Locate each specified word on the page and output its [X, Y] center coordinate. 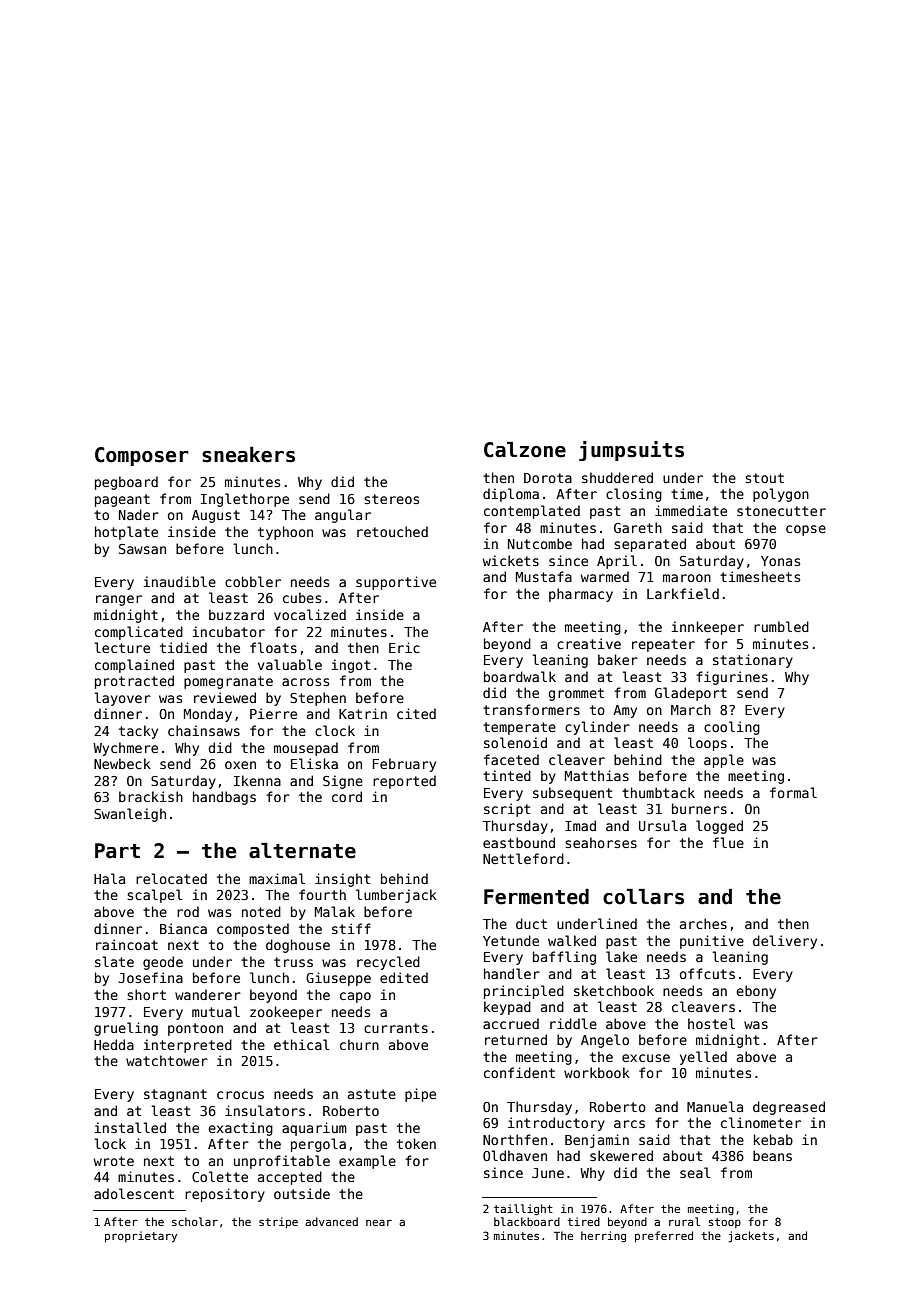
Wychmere [125, 749]
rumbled [781, 626]
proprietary [141, 1237]
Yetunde [511, 940]
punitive [712, 942]
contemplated [532, 512]
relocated [171, 878]
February [404, 765]
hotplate [126, 533]
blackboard [527, 1221]
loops [707, 744]
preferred [664, 1236]
